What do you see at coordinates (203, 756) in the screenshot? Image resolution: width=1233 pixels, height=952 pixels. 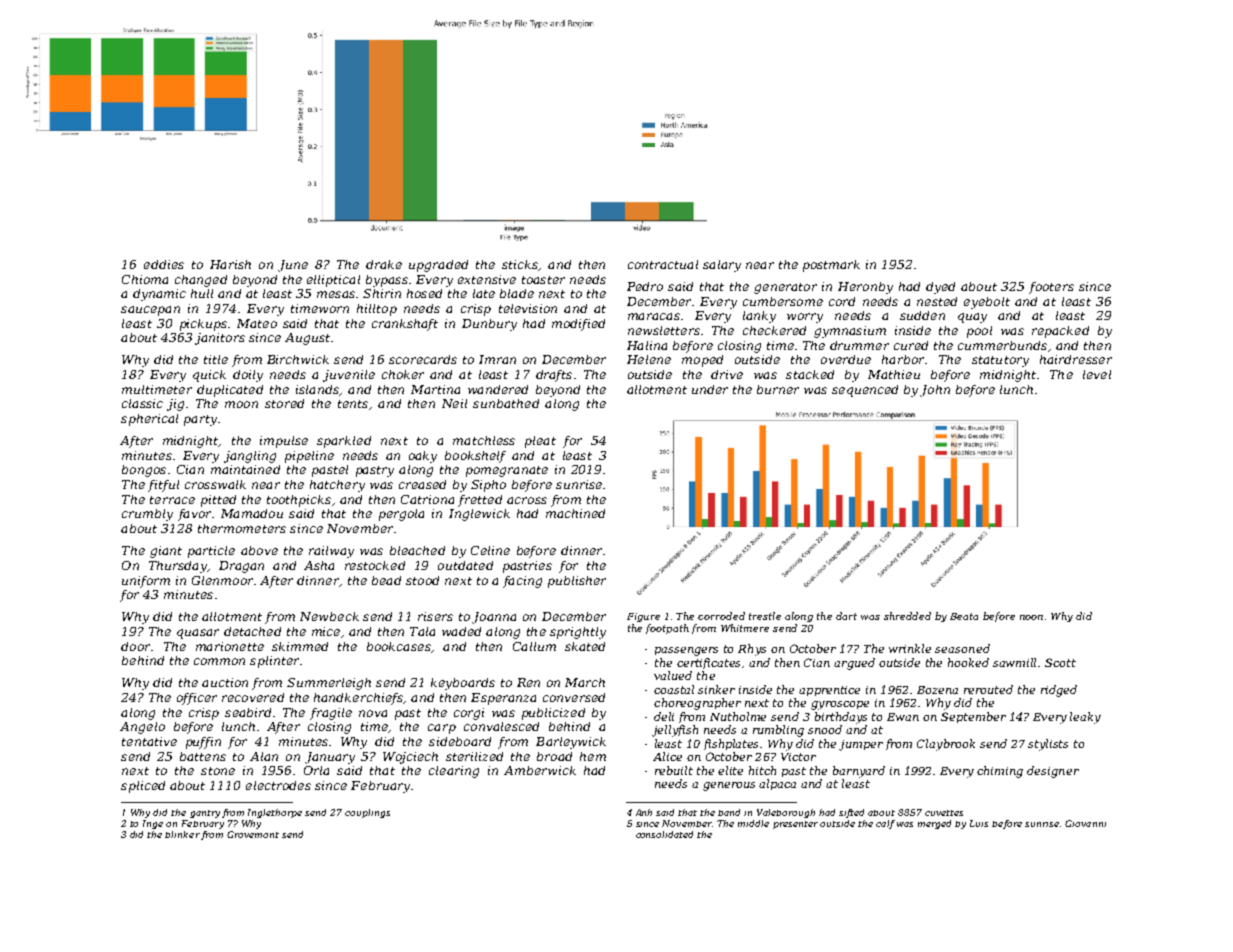 I see `battens` at bounding box center [203, 756].
